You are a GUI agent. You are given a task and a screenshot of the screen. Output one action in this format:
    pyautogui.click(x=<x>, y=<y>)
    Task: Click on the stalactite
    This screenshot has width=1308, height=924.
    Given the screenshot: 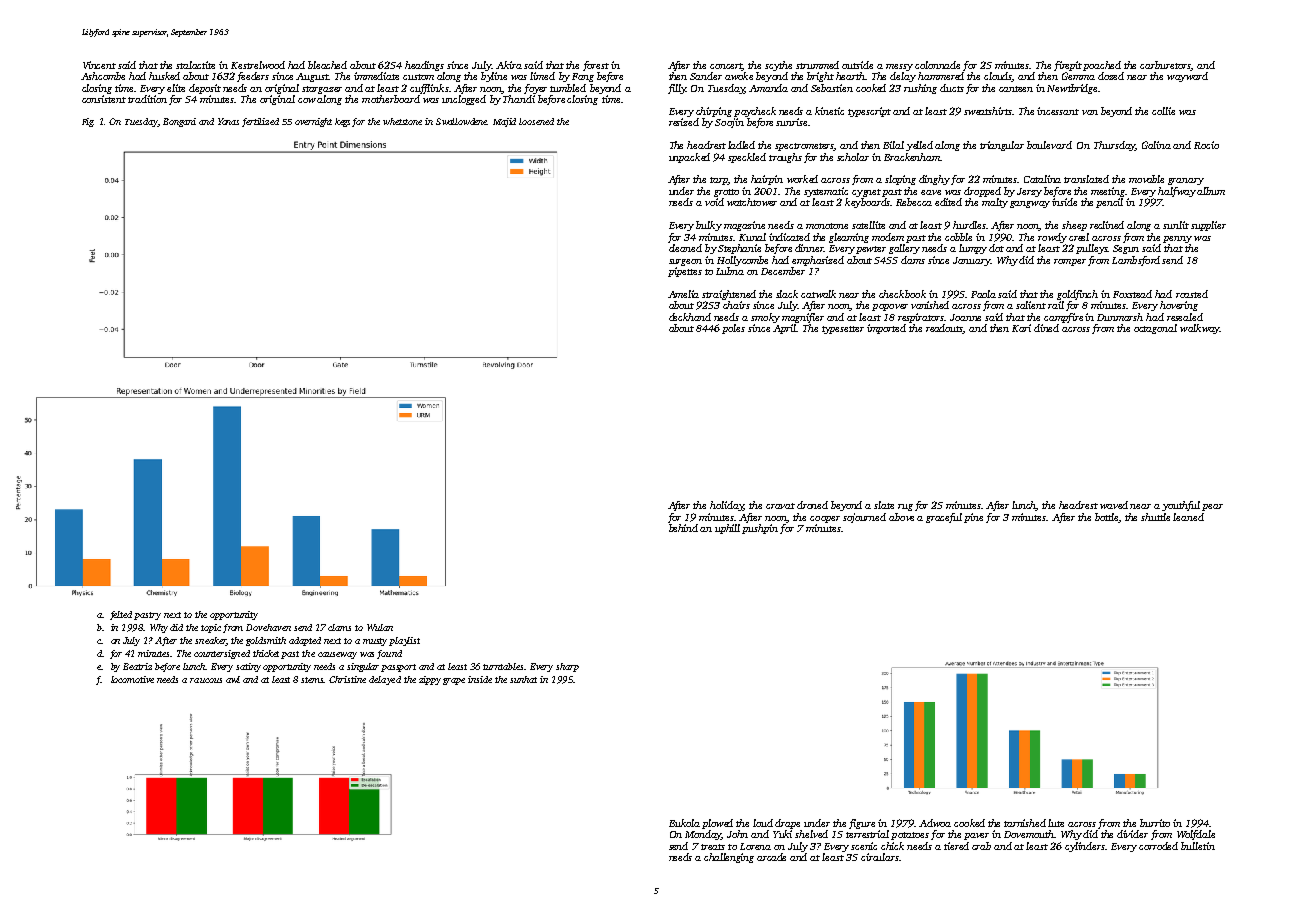 What is the action you would take?
    pyautogui.click(x=195, y=65)
